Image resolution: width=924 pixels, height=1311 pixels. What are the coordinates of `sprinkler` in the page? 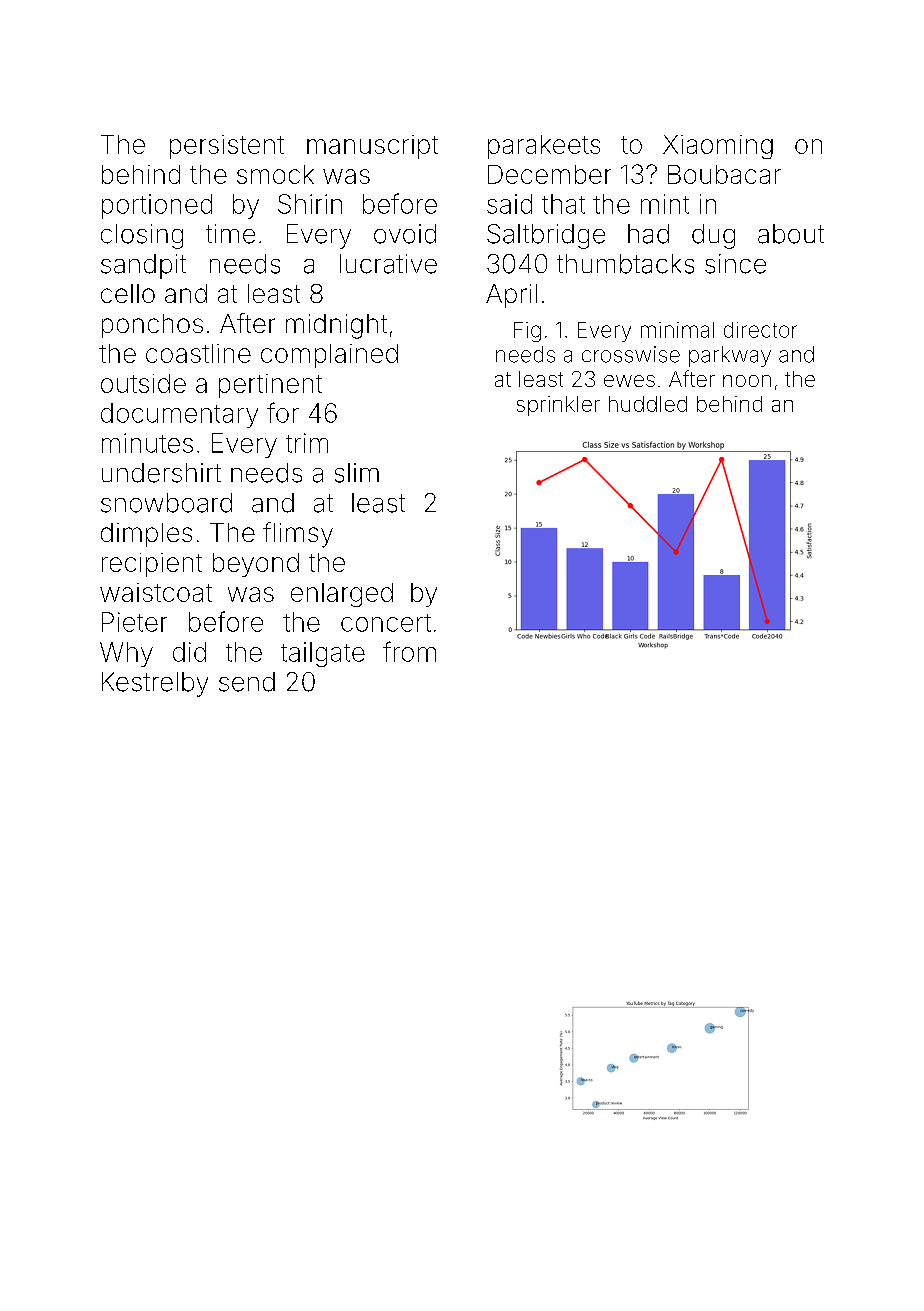 It's located at (558, 406).
